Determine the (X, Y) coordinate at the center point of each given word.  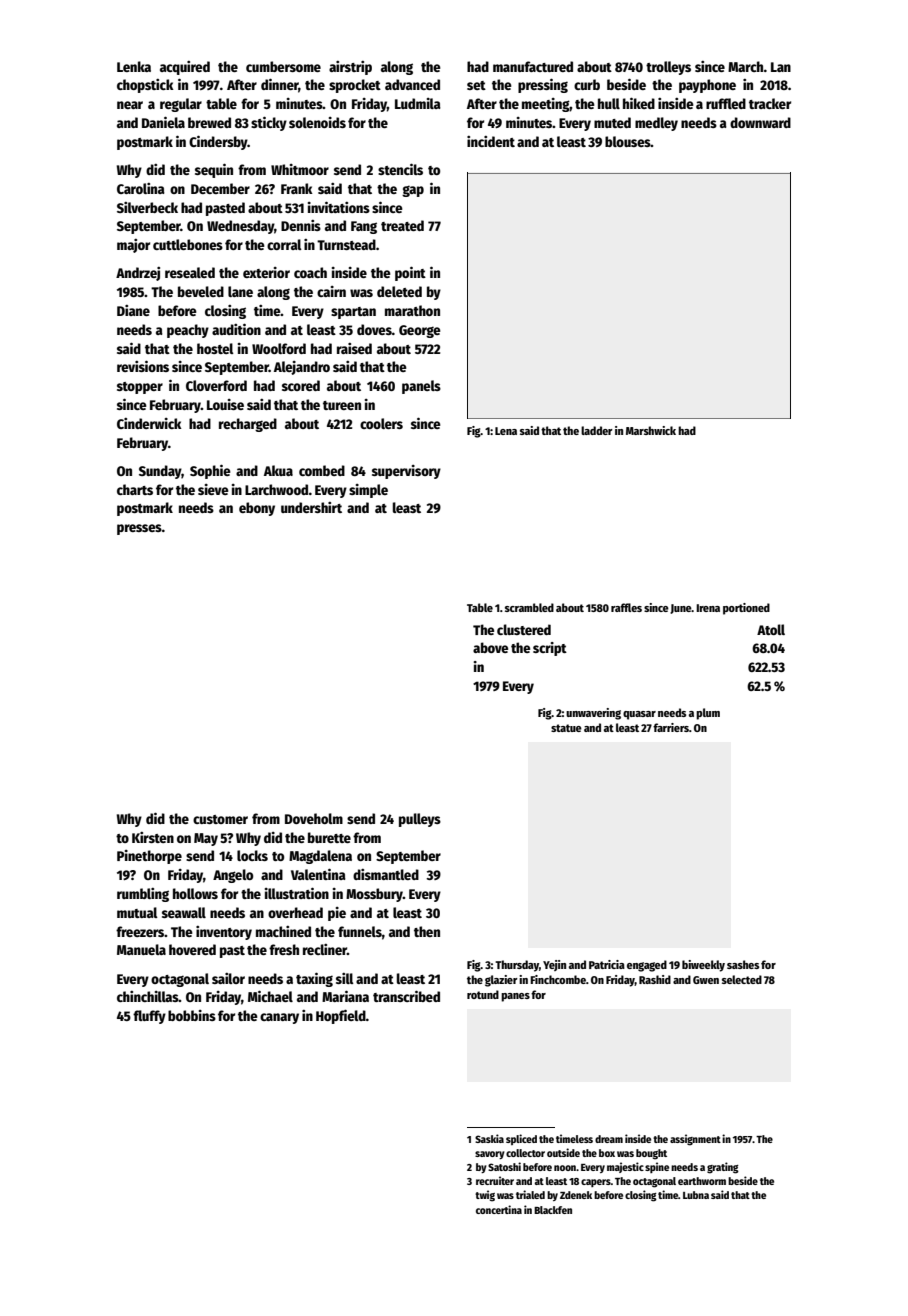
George (420, 331)
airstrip (350, 68)
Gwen (706, 980)
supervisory (406, 472)
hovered (192, 949)
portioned (746, 609)
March (746, 66)
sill (345, 978)
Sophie (210, 471)
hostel (215, 348)
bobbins (192, 1015)
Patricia (607, 964)
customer (220, 819)
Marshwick (651, 430)
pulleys (420, 820)
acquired (185, 68)
